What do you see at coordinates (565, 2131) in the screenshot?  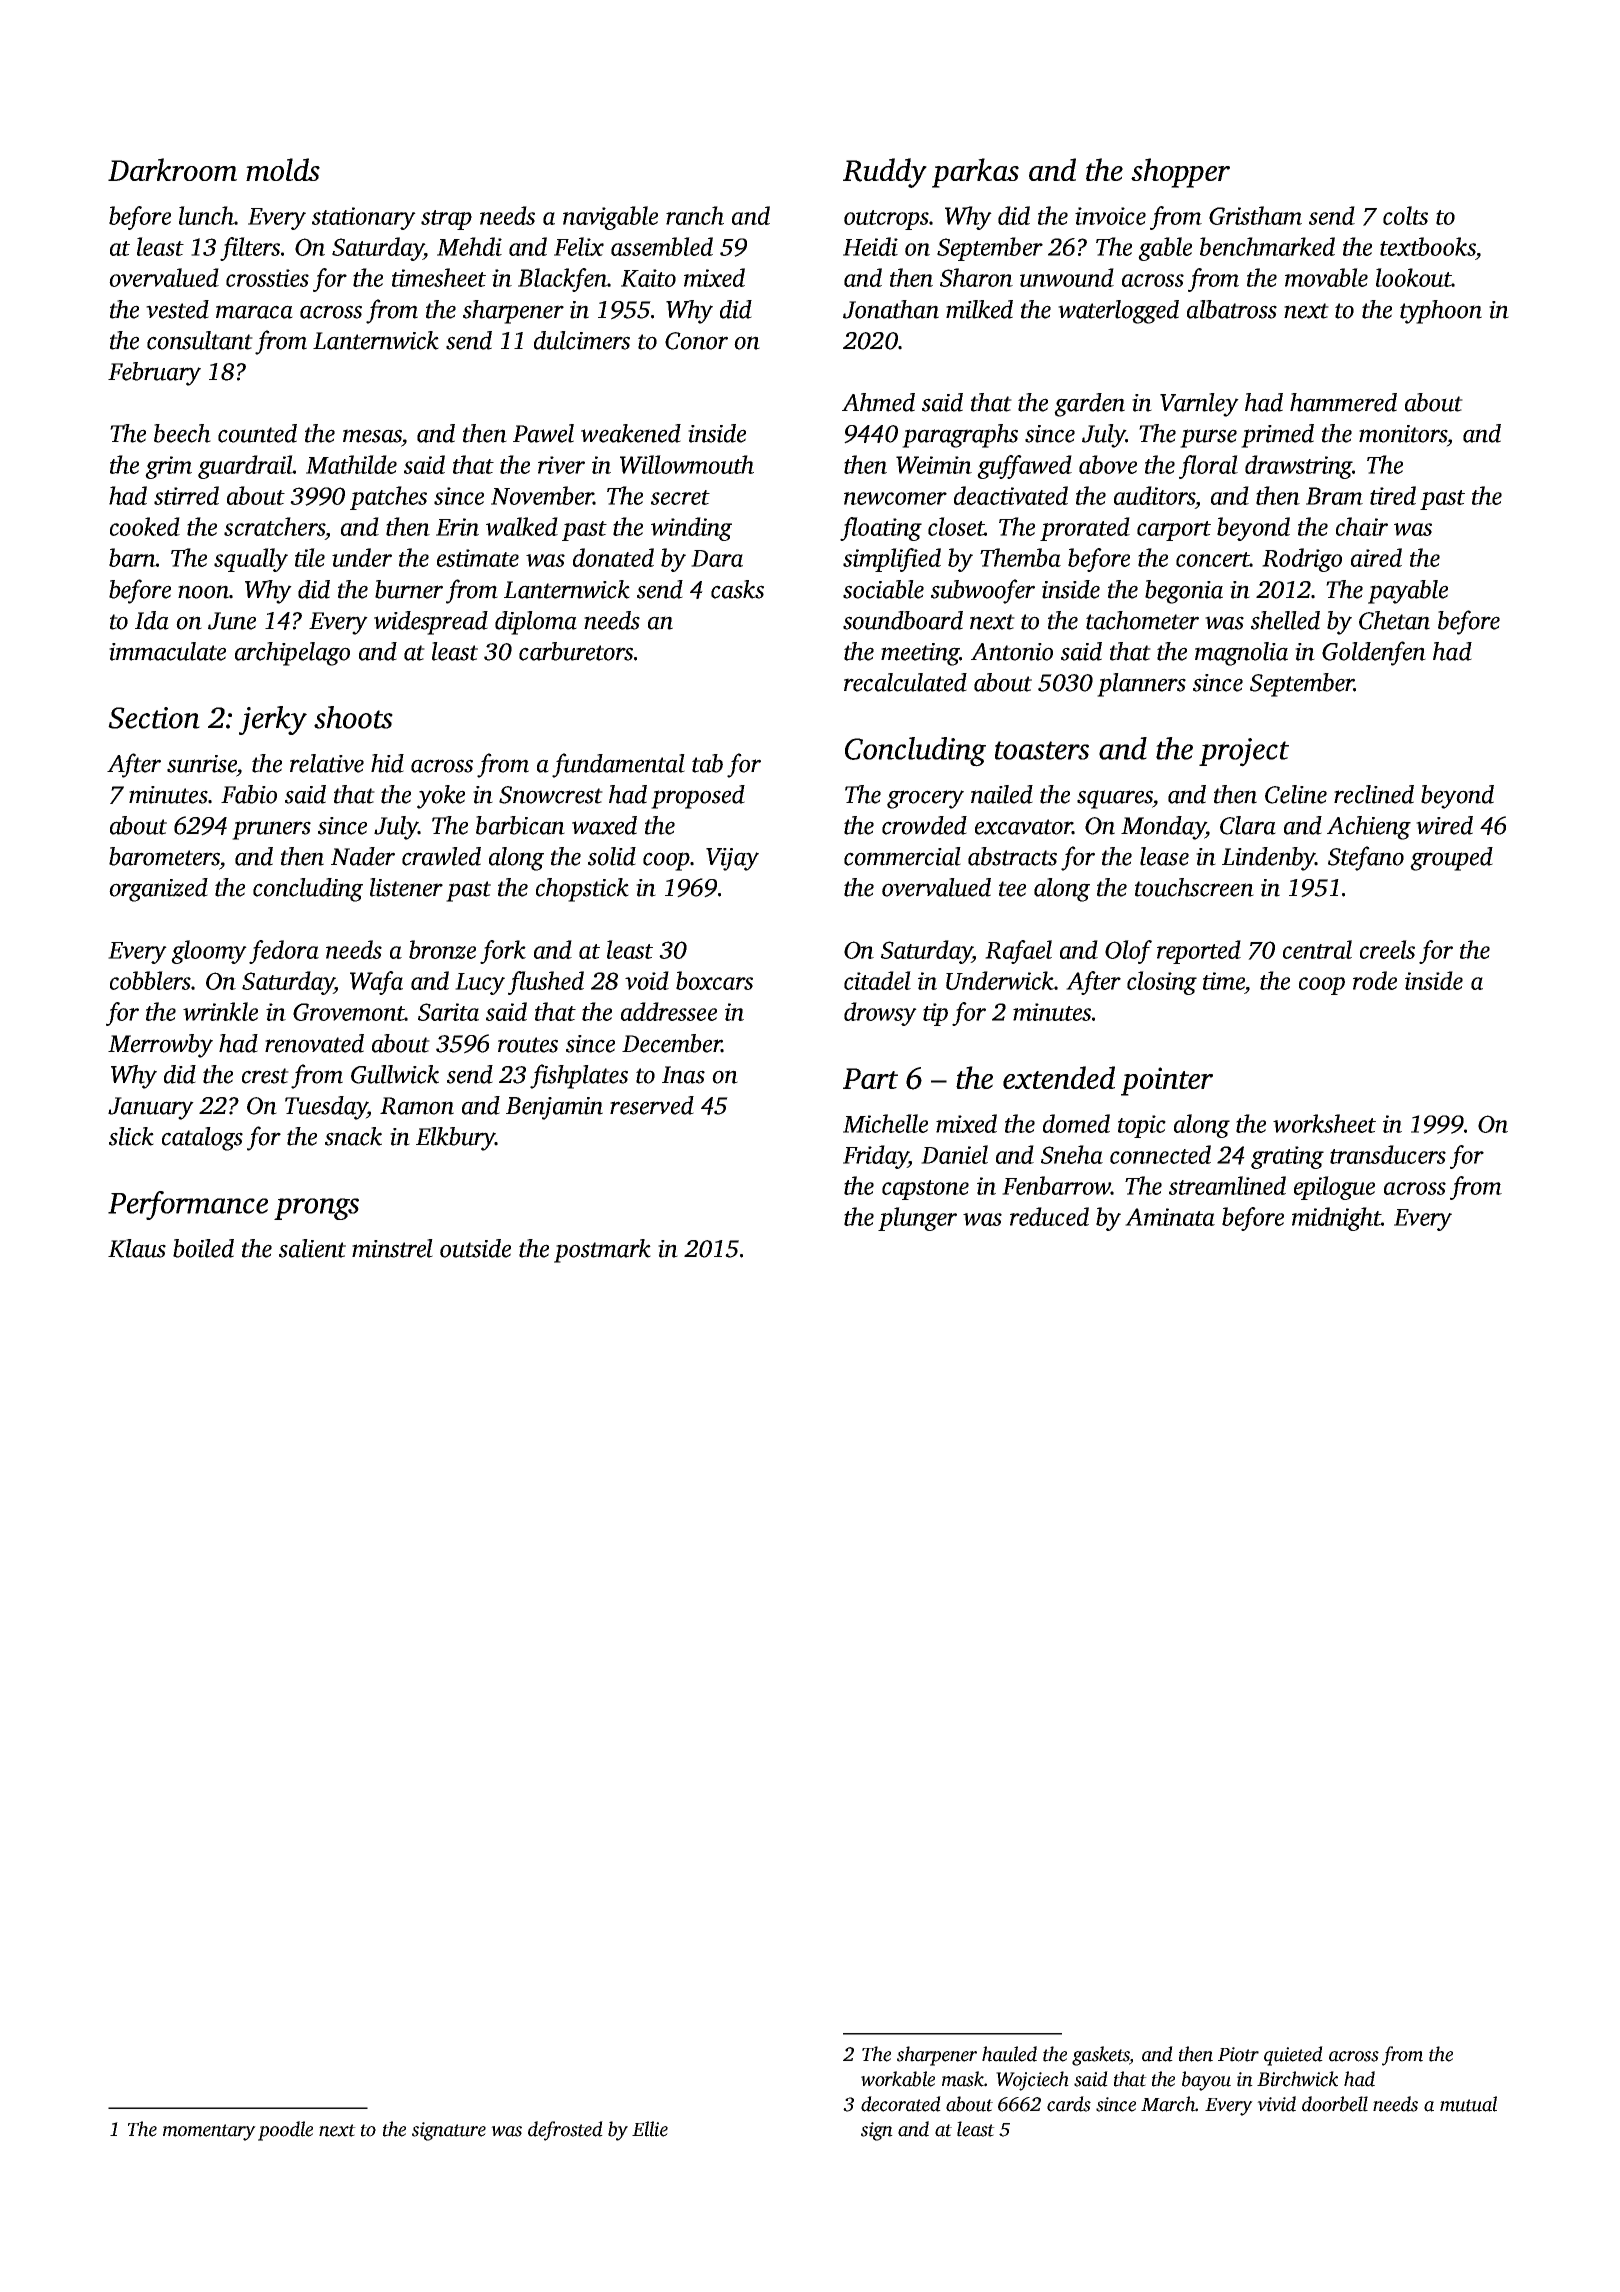 I see `defrosted` at bounding box center [565, 2131].
